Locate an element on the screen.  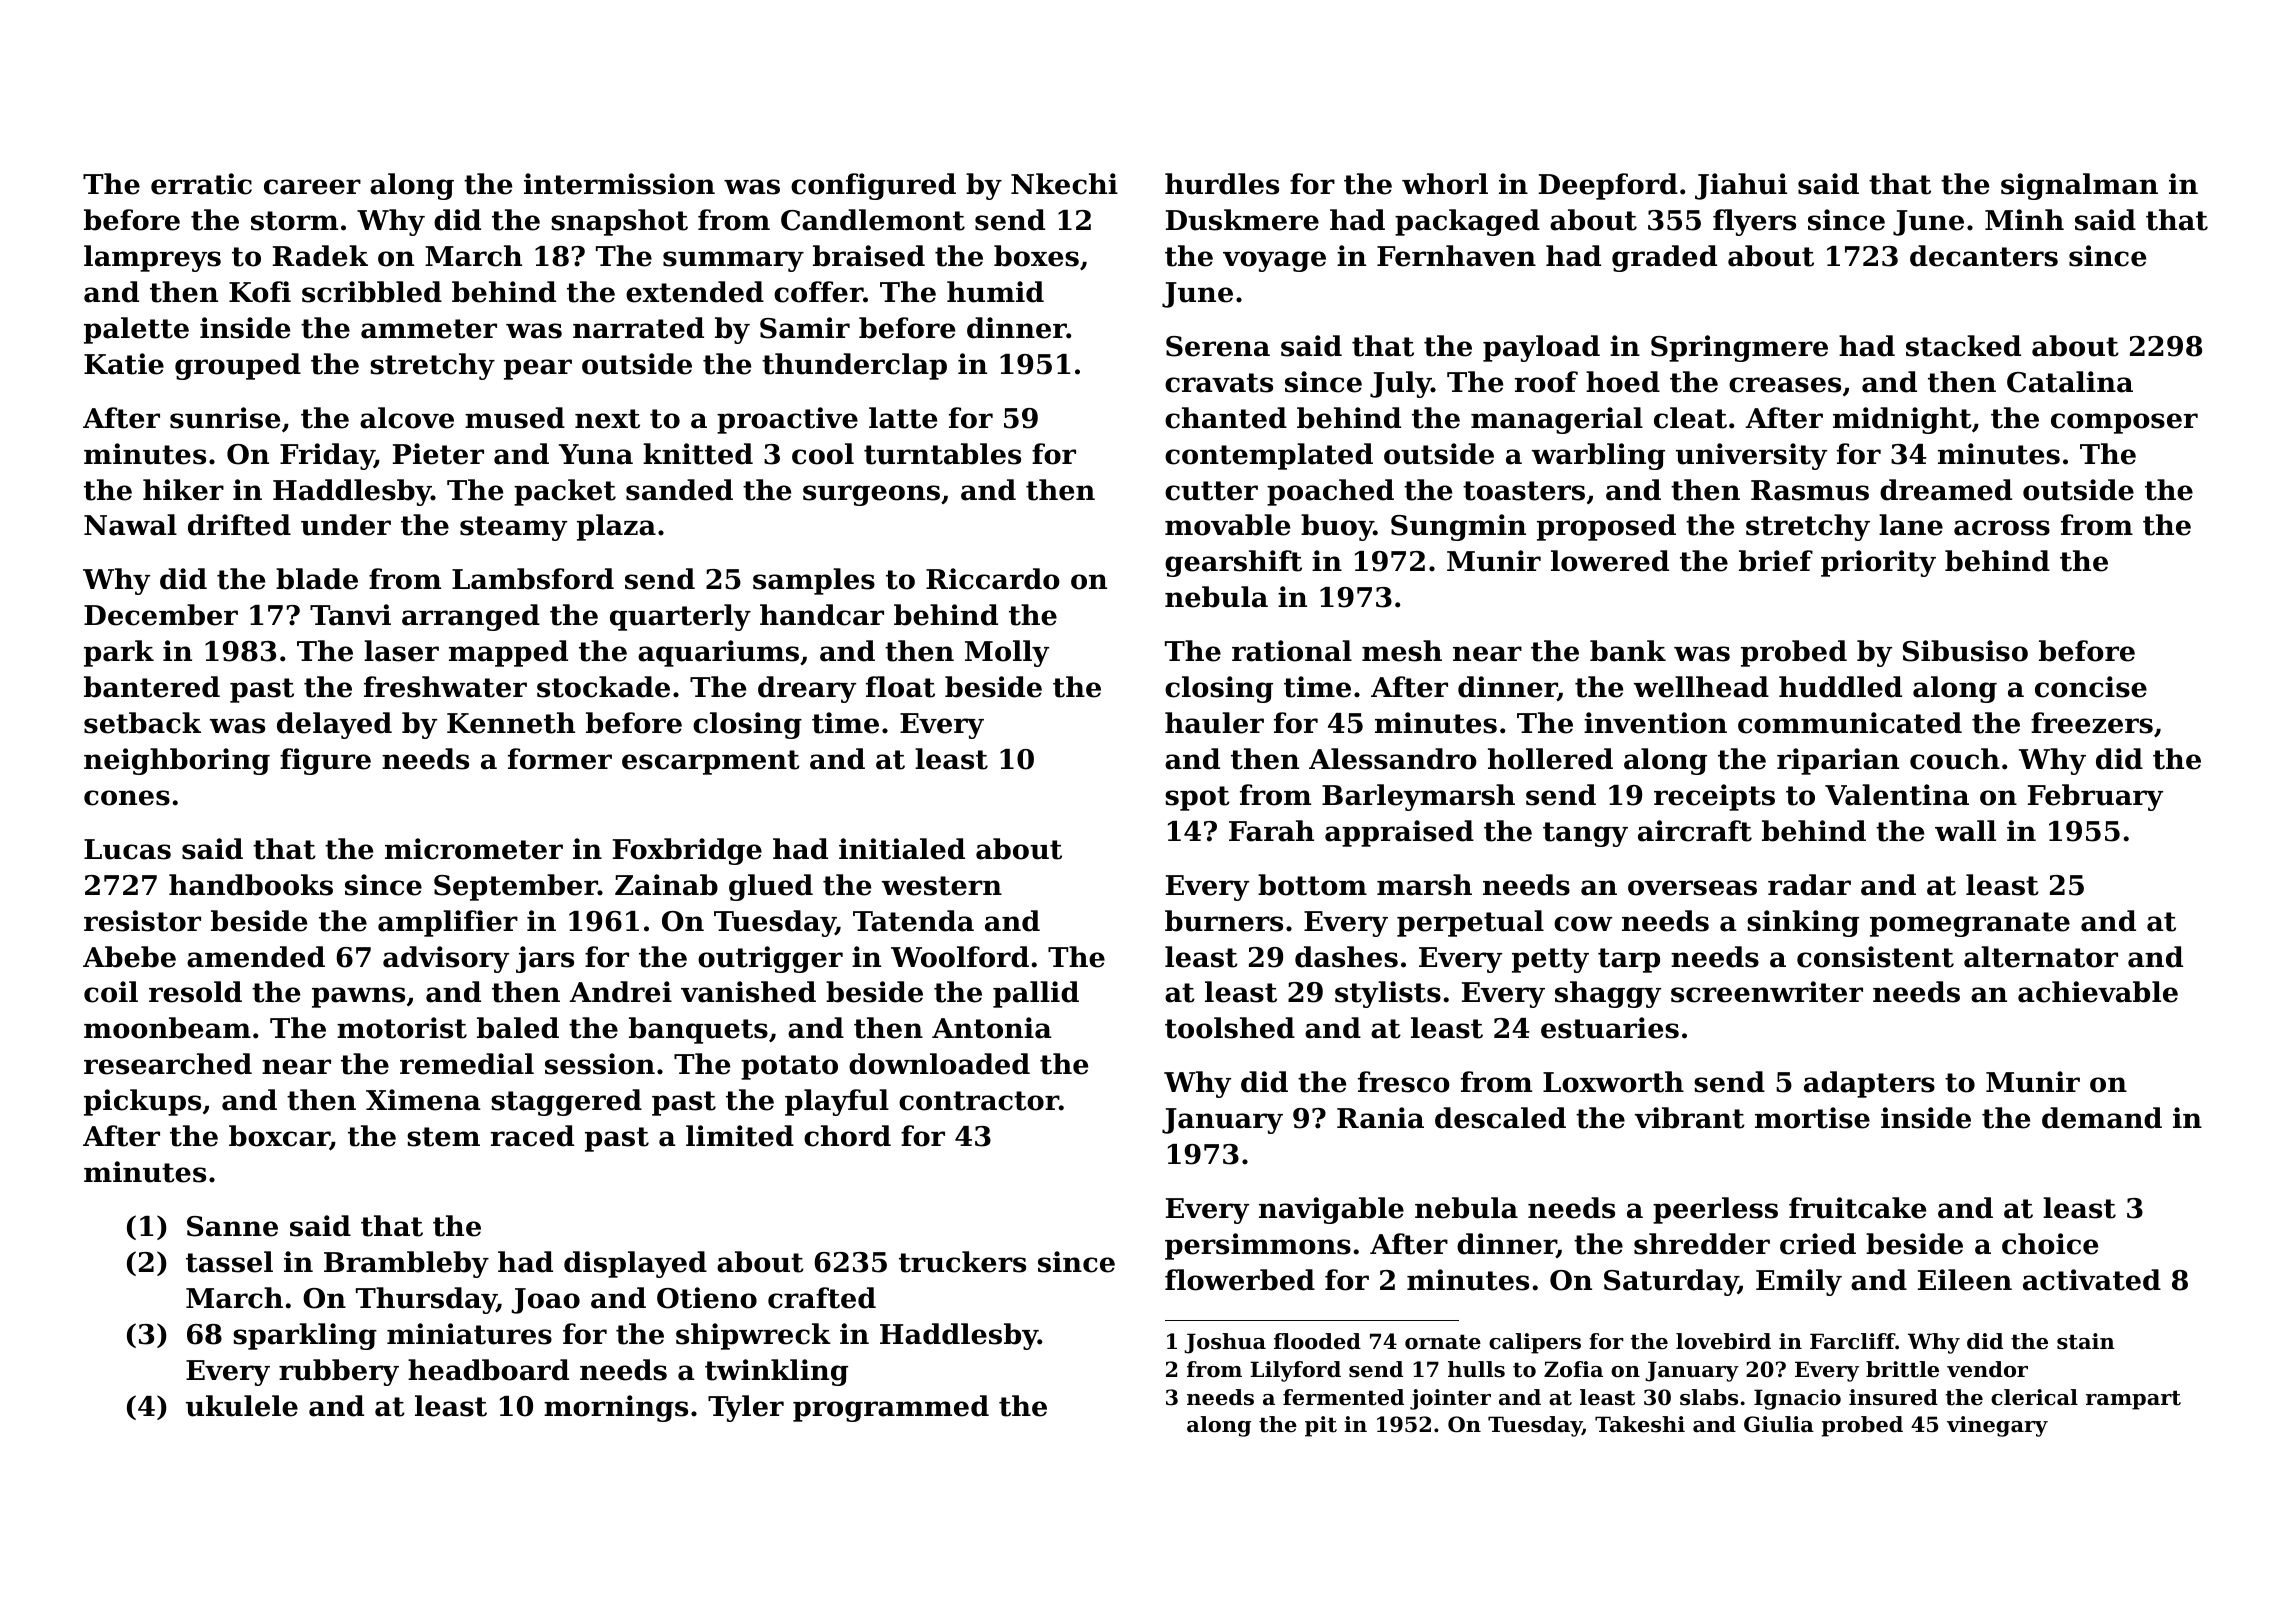
whorl is located at coordinates (1445, 184).
